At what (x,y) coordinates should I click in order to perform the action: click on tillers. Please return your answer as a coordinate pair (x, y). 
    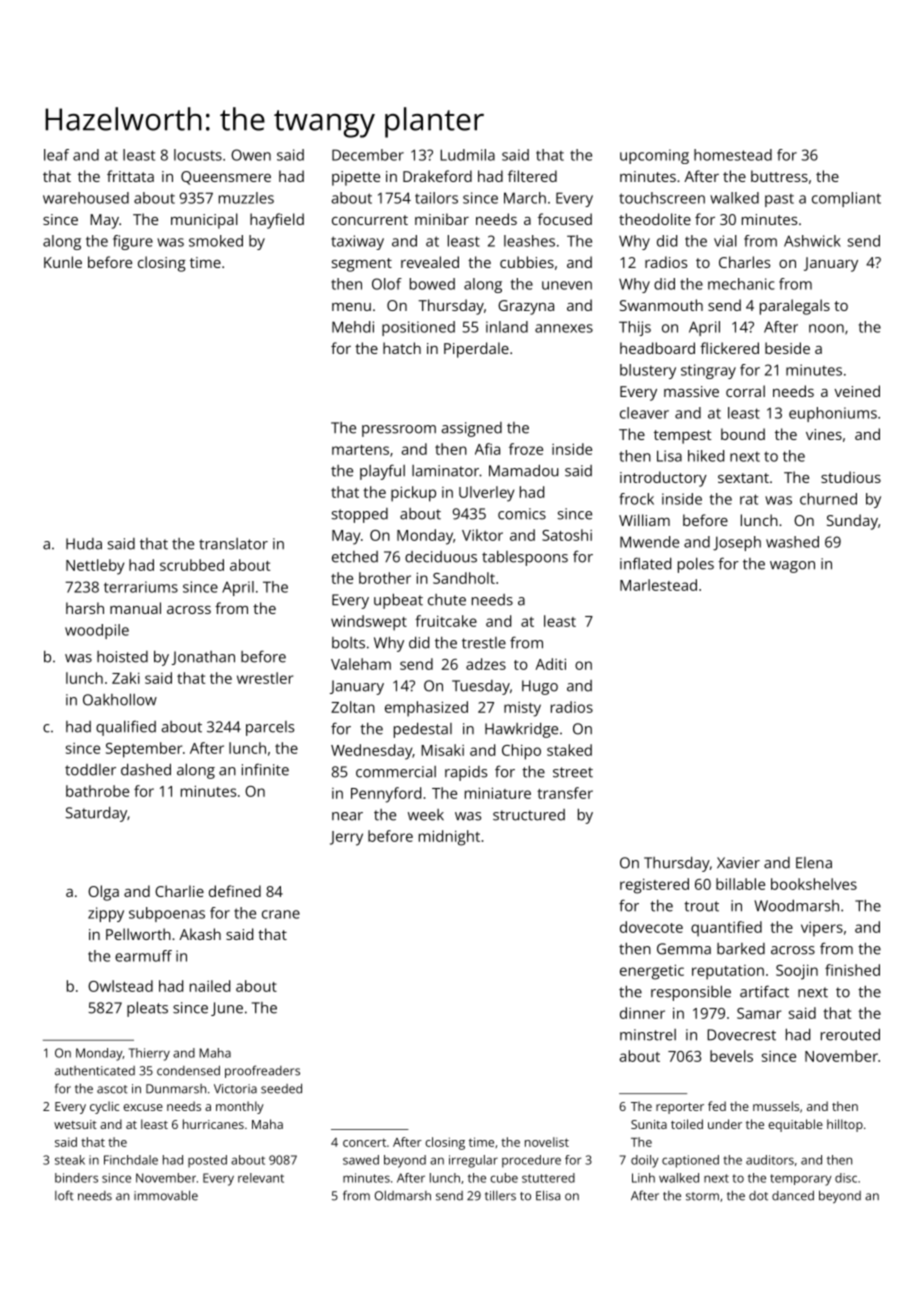
    Looking at the image, I should click on (500, 1195).
